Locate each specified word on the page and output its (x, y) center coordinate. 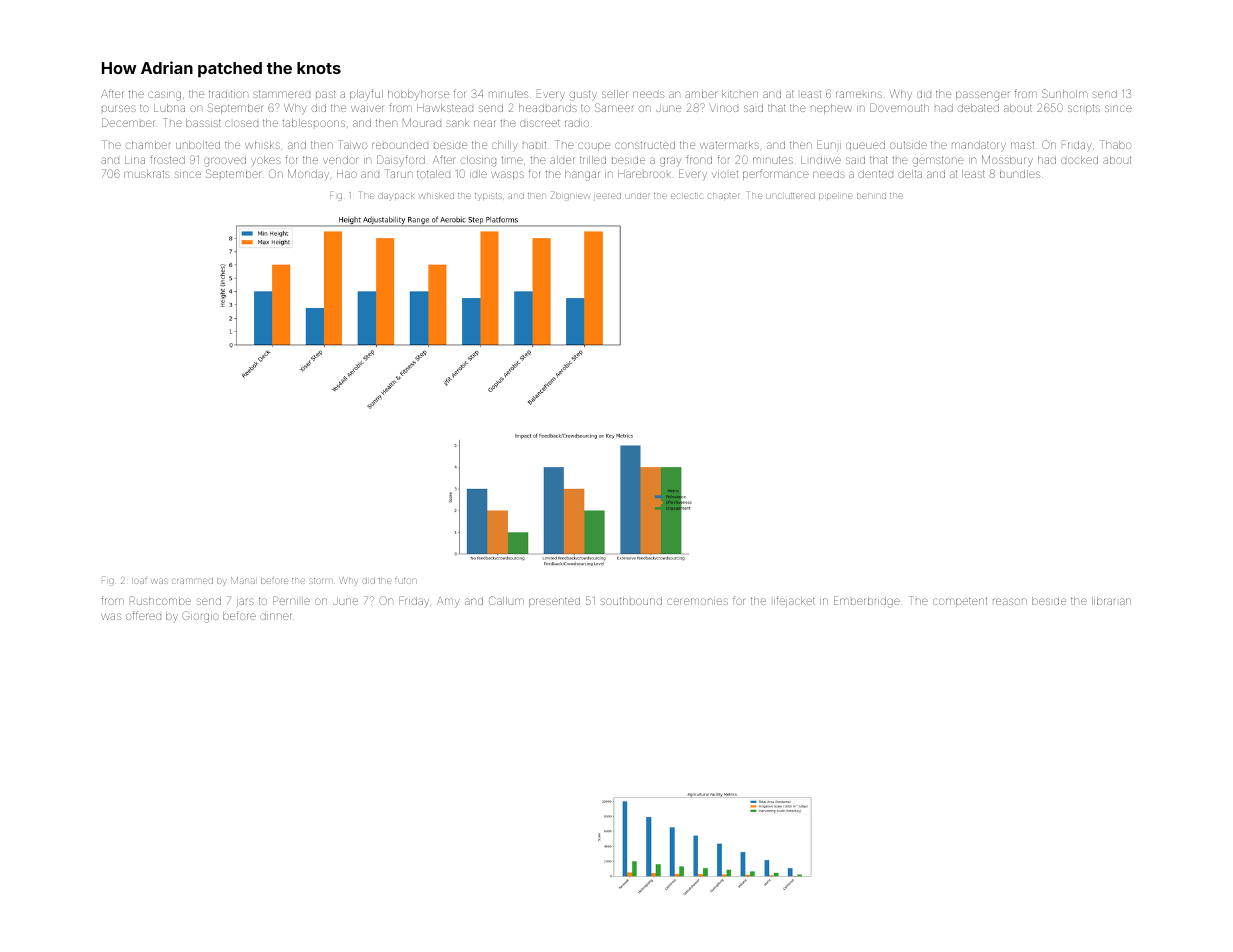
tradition (228, 94)
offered (143, 615)
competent (960, 602)
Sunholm (1064, 93)
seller (614, 94)
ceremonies (697, 601)
